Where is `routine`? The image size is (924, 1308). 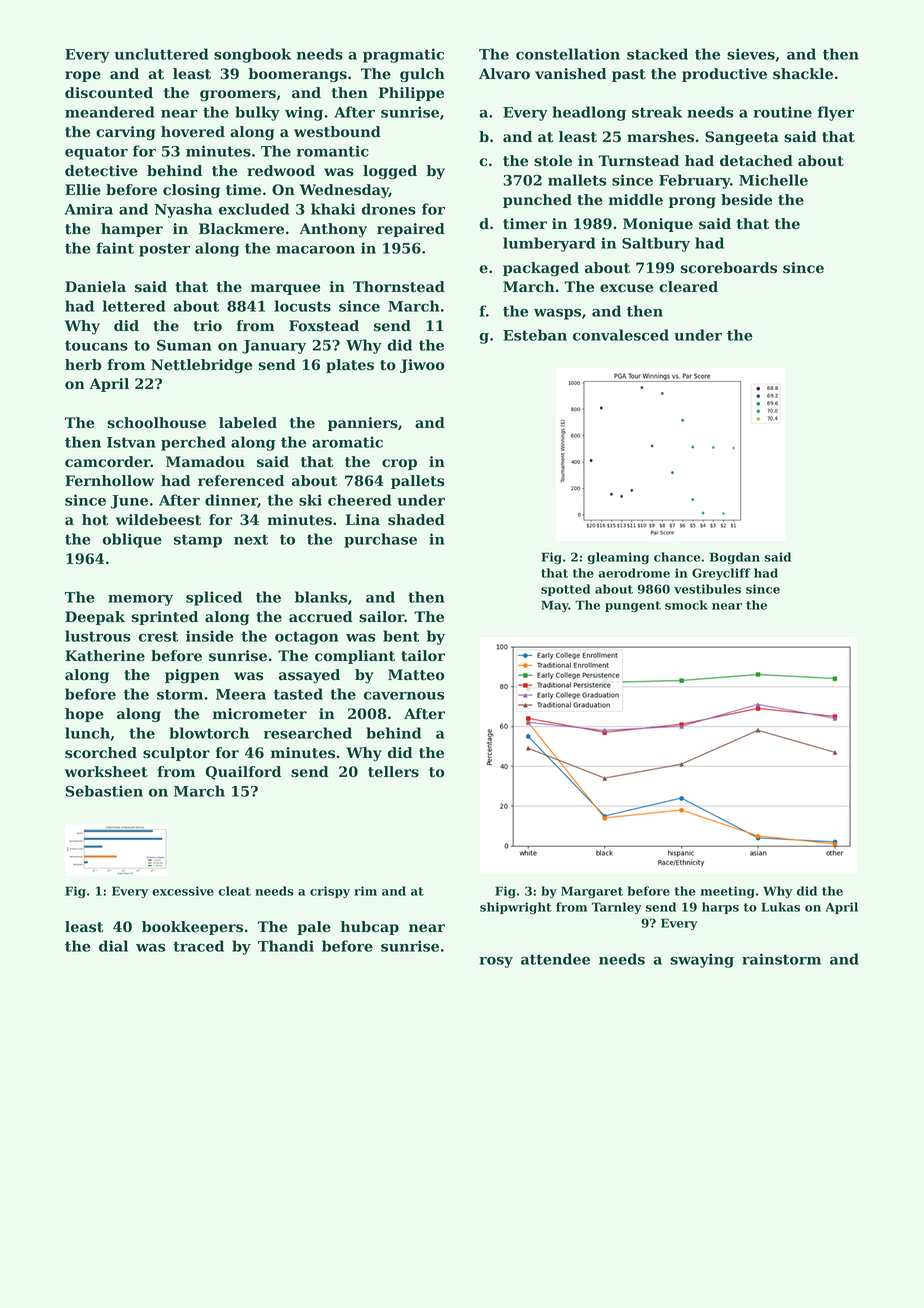
routine is located at coordinates (782, 112).
